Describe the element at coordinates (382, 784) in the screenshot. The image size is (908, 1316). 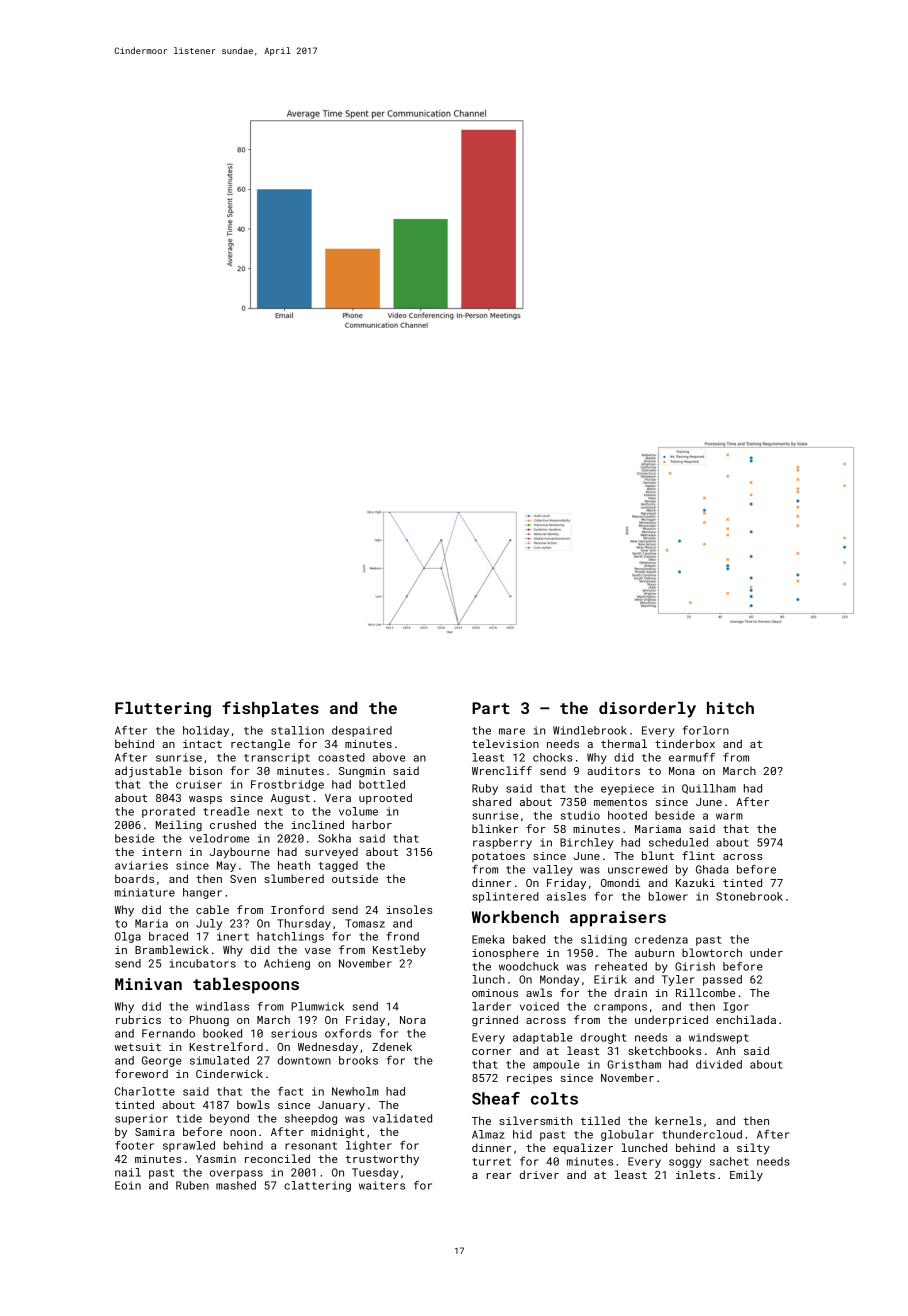
I see `bottled` at that location.
